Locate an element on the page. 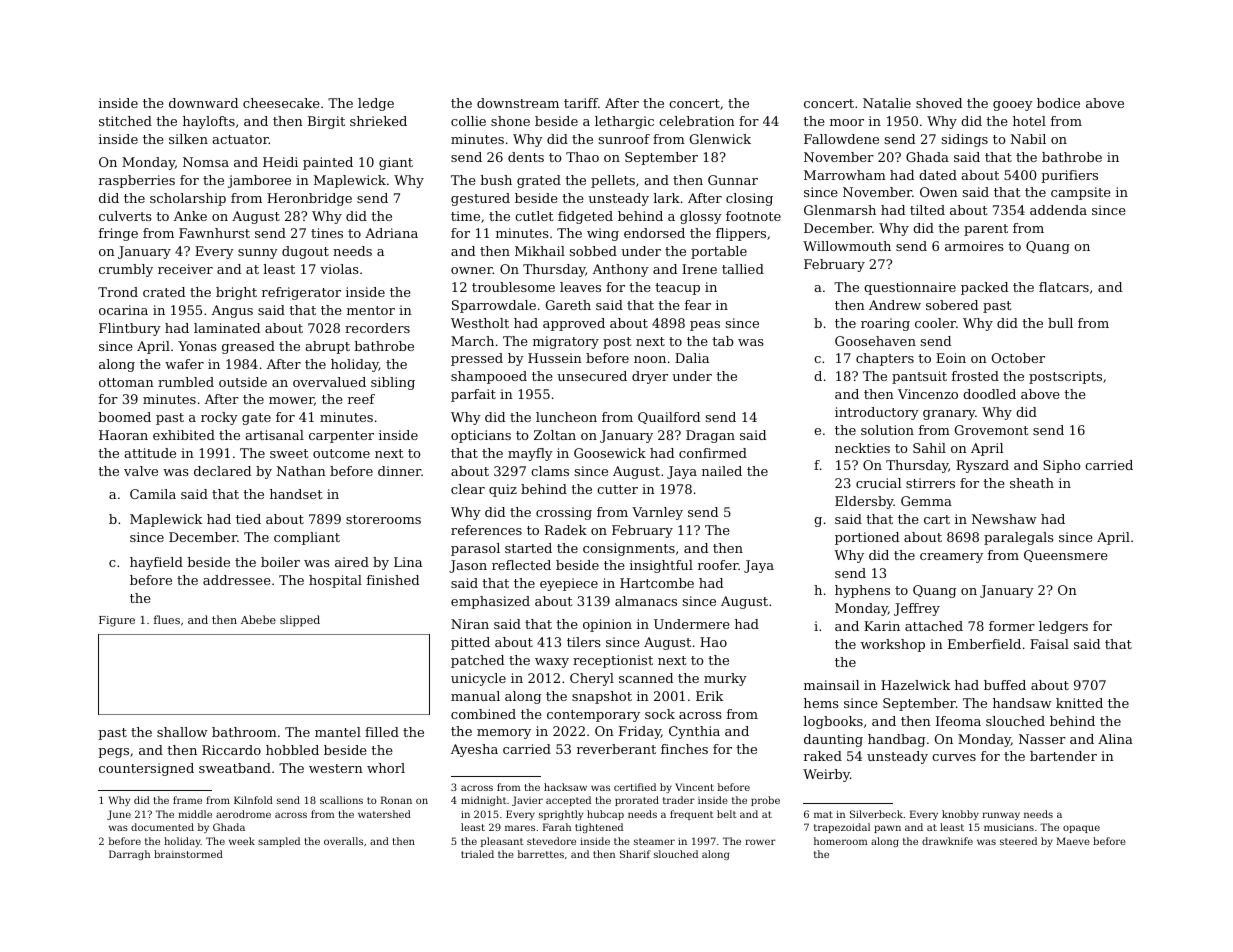 The width and height of the document is (1233, 952). shrieked is located at coordinates (378, 121).
